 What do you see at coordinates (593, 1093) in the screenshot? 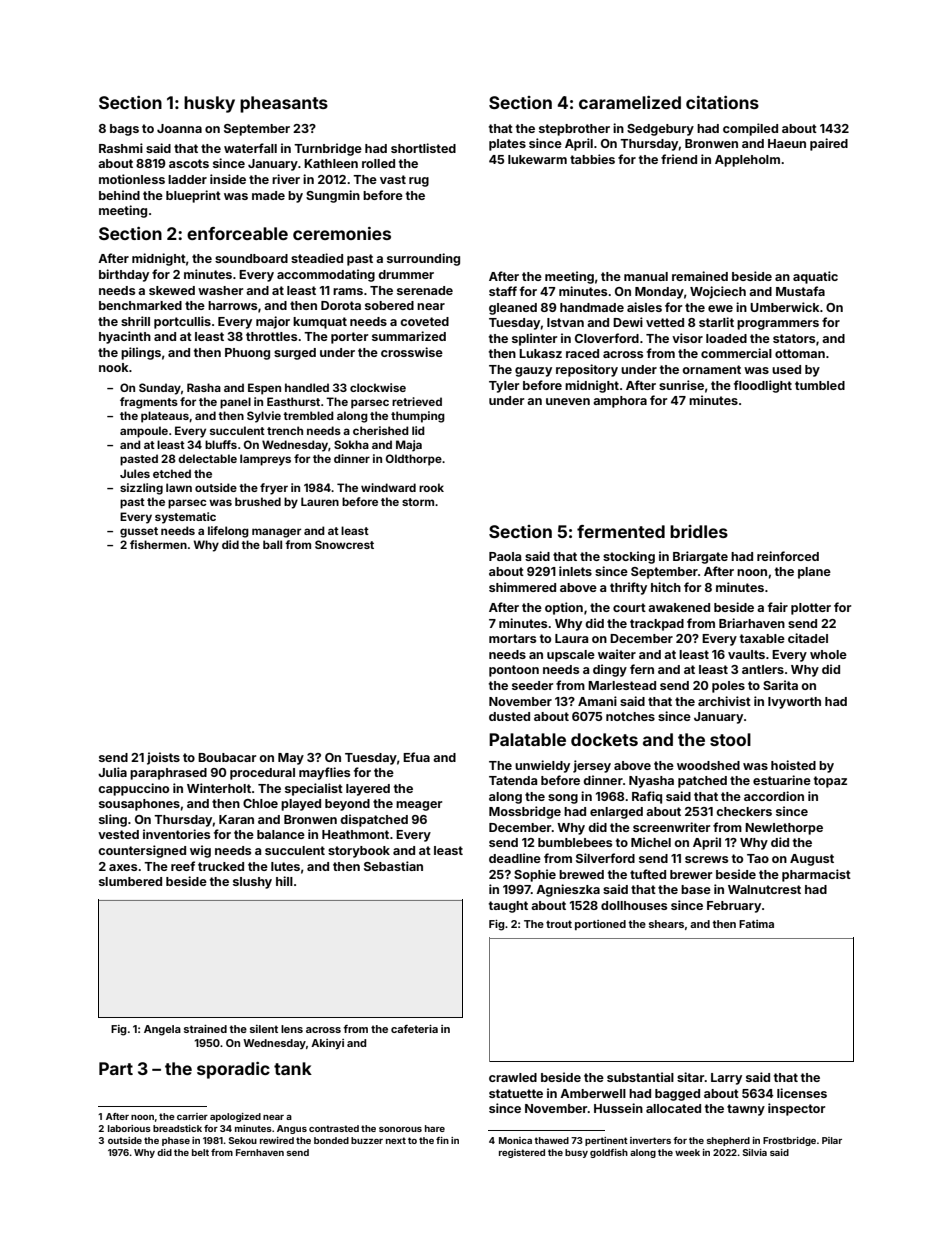
I see `Amberwell` at bounding box center [593, 1093].
